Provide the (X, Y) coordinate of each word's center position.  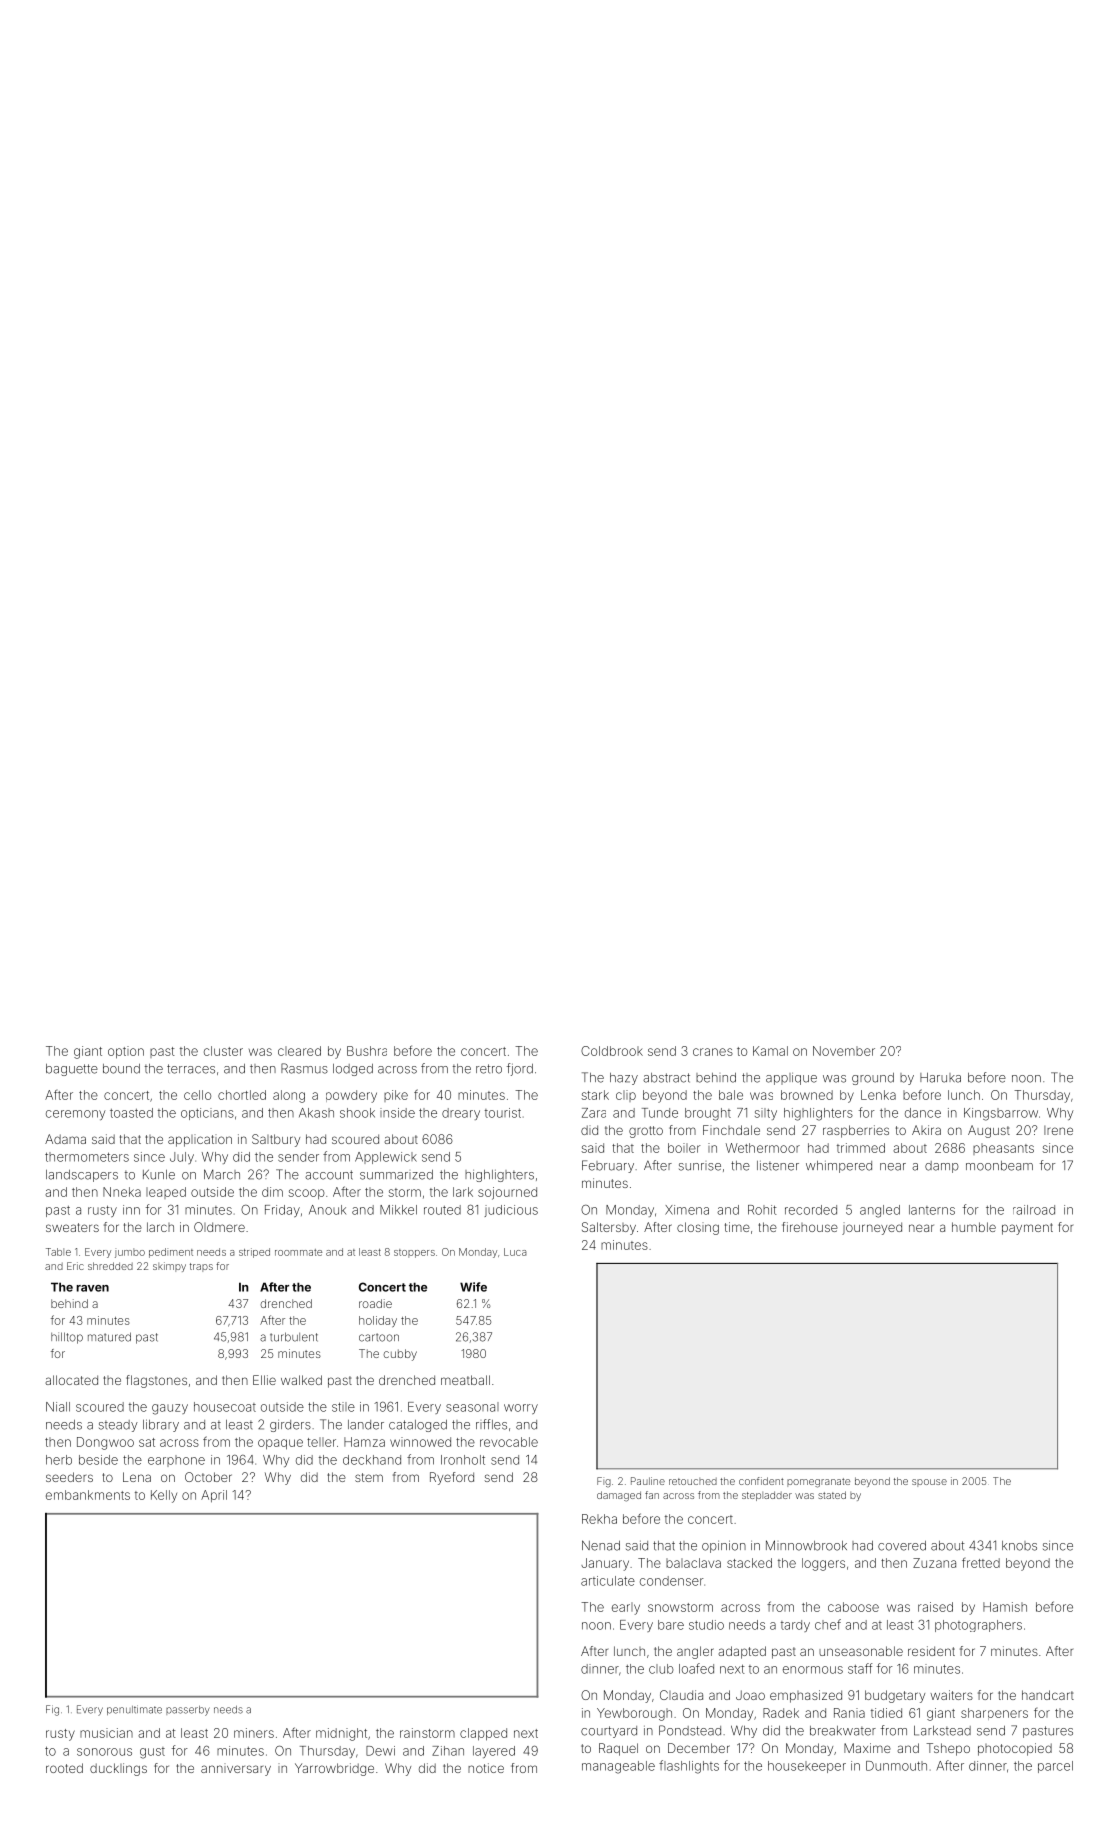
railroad (1034, 1210)
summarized (396, 1175)
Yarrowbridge (334, 1769)
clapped (483, 1734)
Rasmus (304, 1068)
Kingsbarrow (1001, 1114)
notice (486, 1768)
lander (366, 1425)
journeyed (872, 1228)
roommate (298, 1252)
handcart (1048, 1695)
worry (521, 1409)
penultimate (134, 1710)
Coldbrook (612, 1051)
